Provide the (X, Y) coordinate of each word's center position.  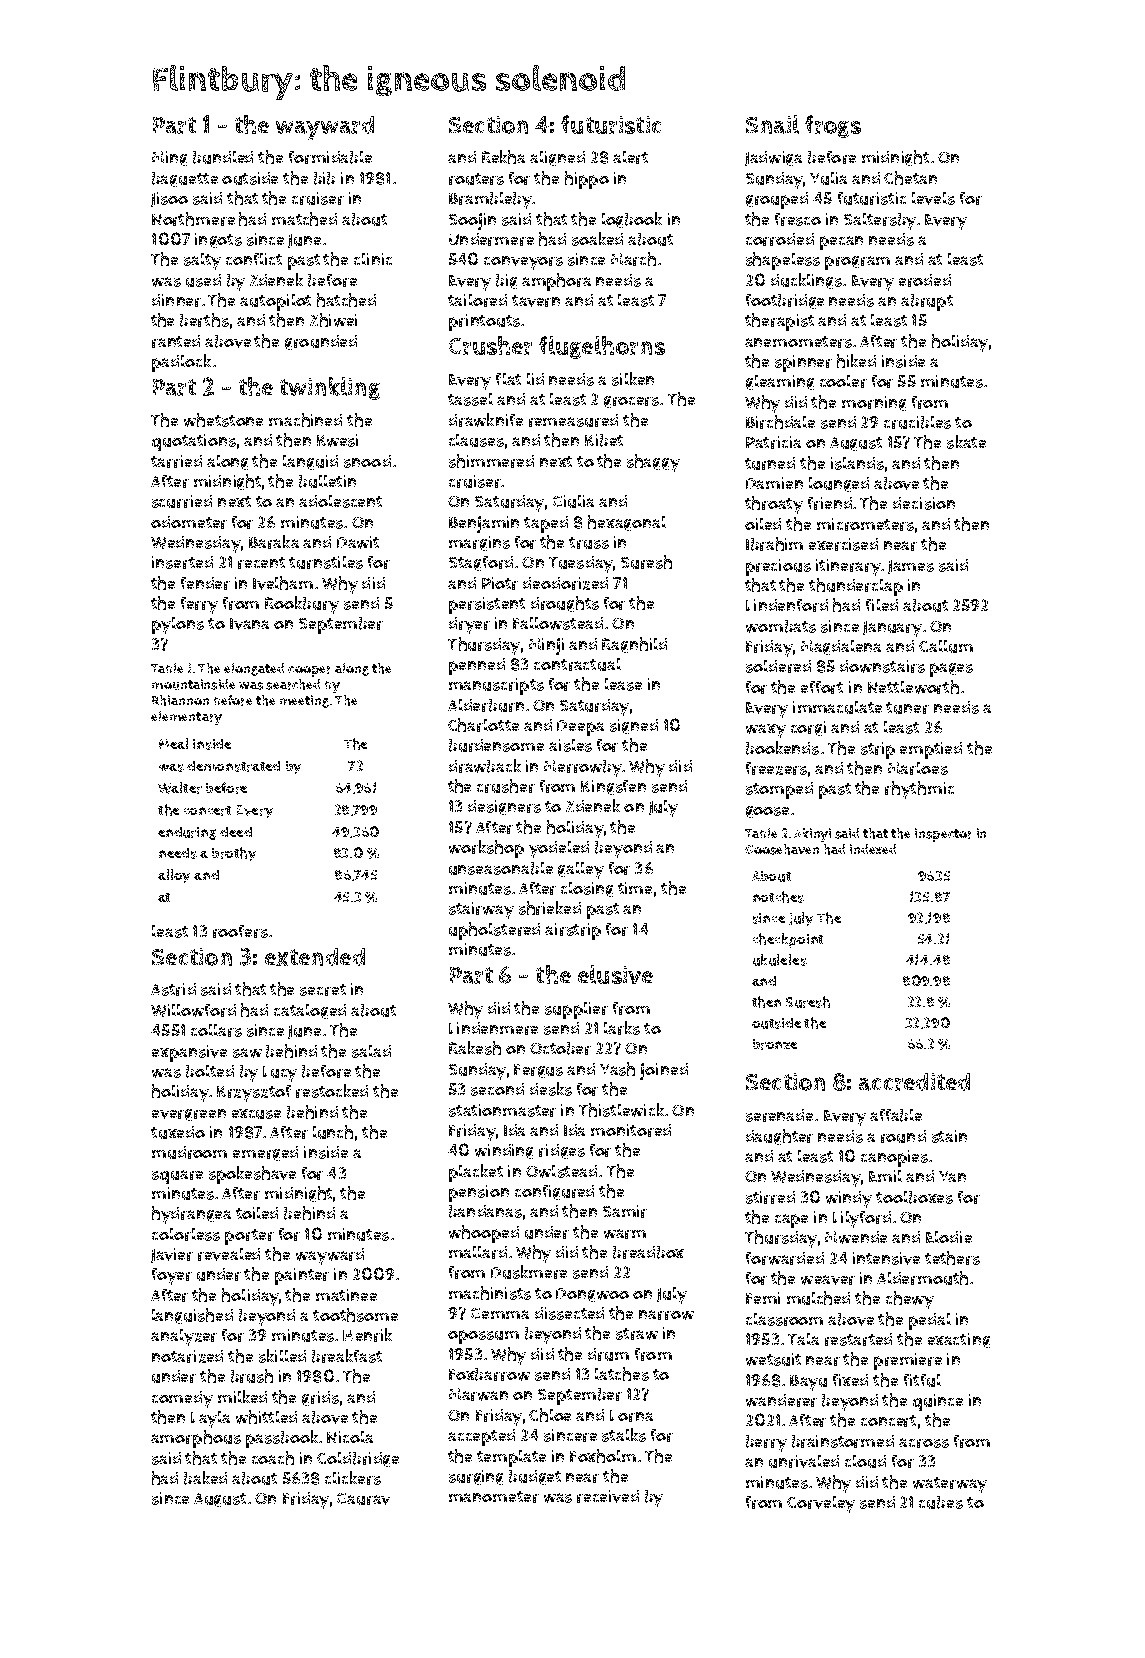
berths (204, 320)
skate (966, 442)
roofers (240, 931)
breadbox (648, 1252)
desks (551, 1089)
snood (367, 461)
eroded (925, 280)
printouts (484, 322)
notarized (187, 1356)
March (633, 259)
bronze (775, 1044)
